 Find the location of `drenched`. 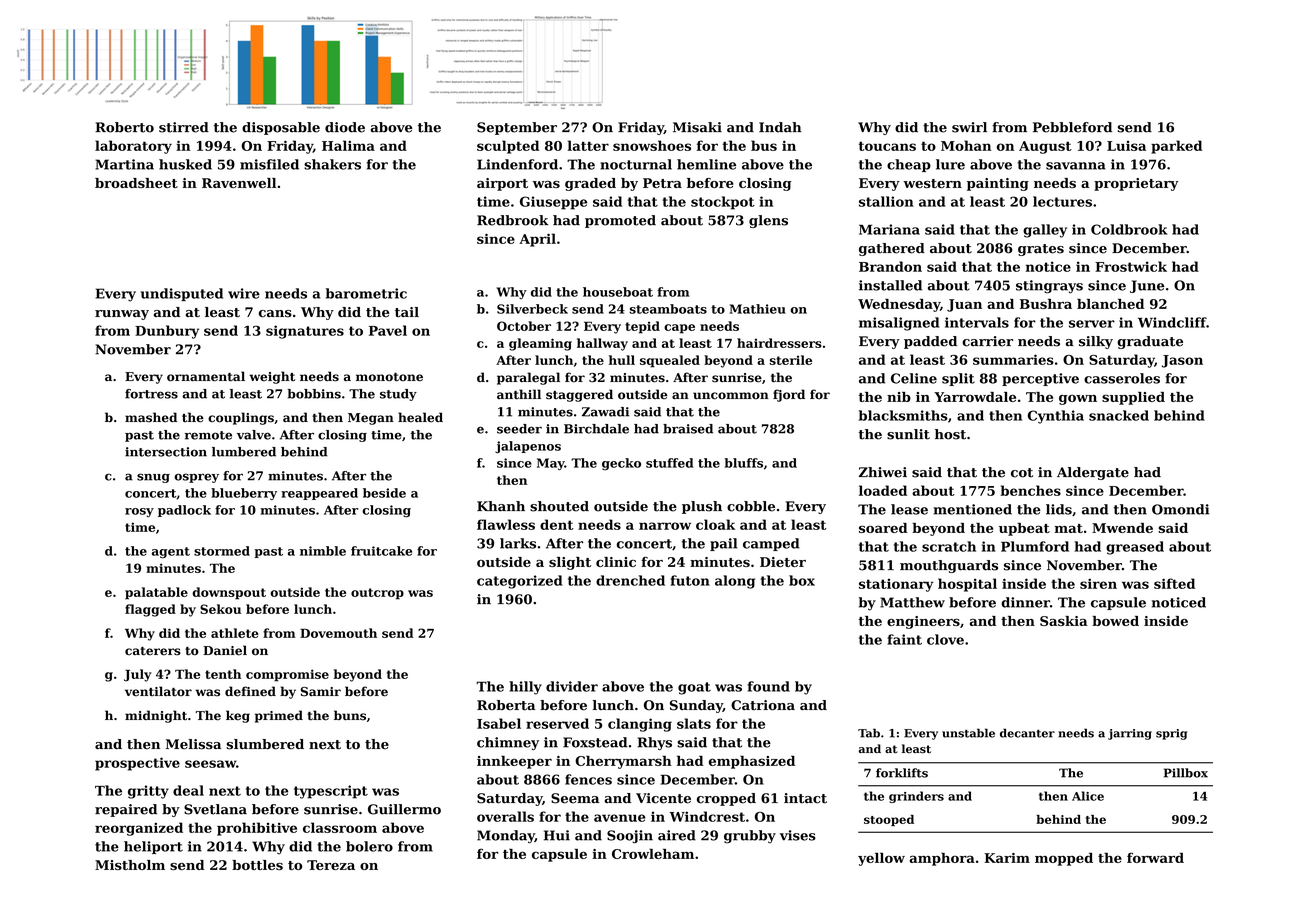

drenched is located at coordinates (630, 580).
